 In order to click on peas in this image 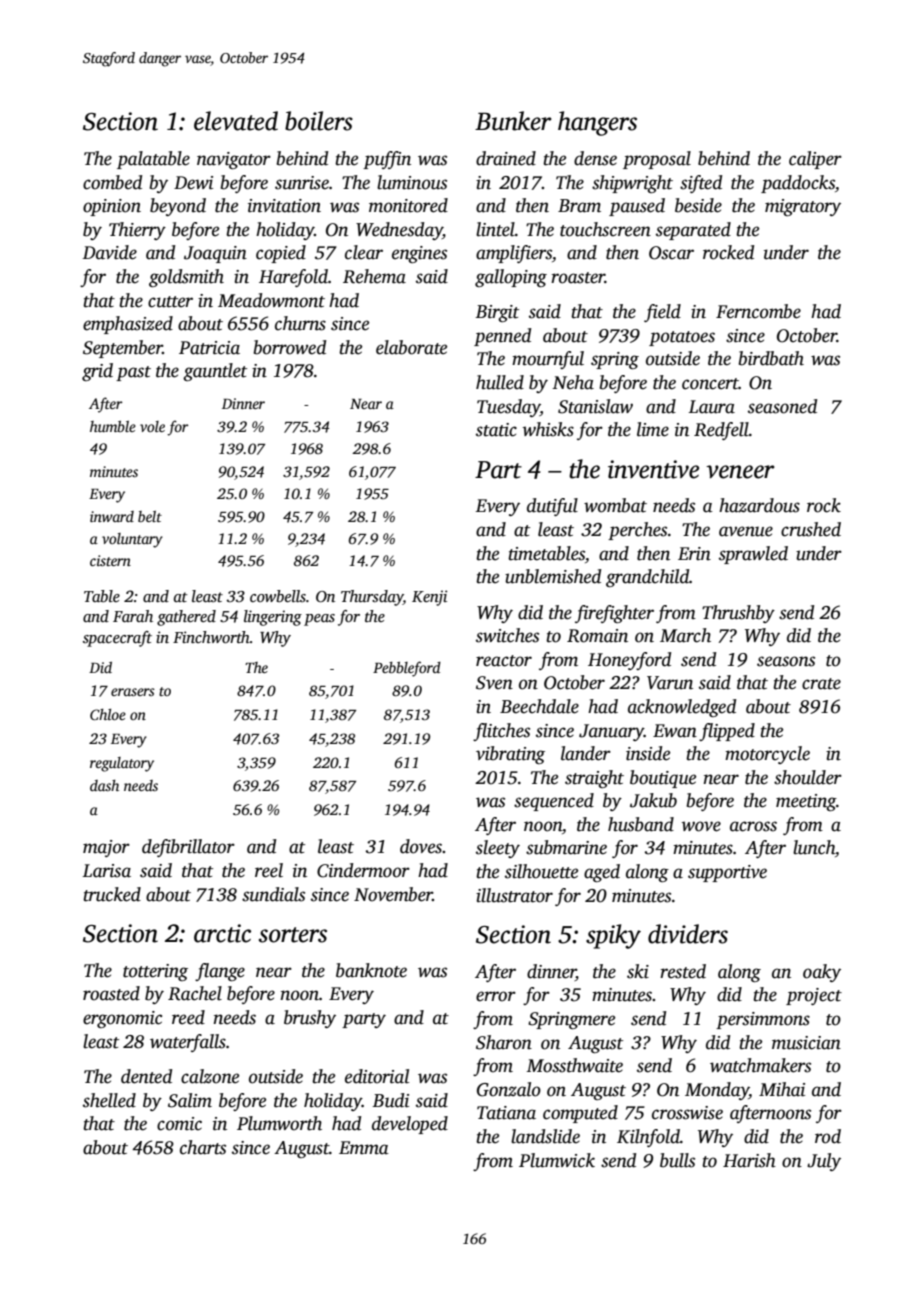, I will do `click(319, 620)`.
